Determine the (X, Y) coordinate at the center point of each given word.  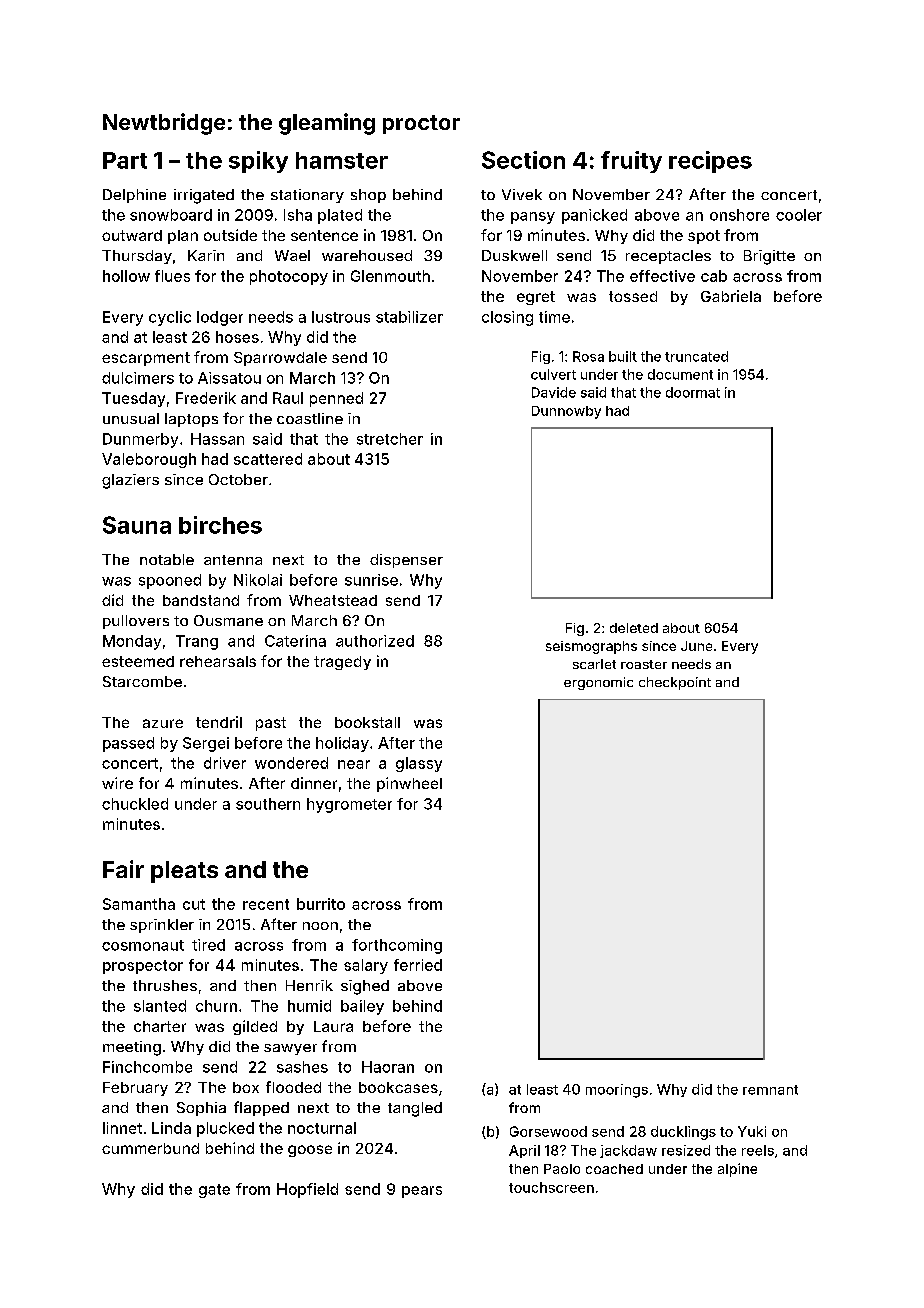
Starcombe (142, 681)
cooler (799, 215)
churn (216, 1006)
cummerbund (150, 1148)
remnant (770, 1090)
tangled (415, 1109)
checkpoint (675, 683)
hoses (237, 337)
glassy (419, 764)
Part (125, 160)
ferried (418, 965)
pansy (533, 218)
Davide (554, 392)
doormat (693, 392)
